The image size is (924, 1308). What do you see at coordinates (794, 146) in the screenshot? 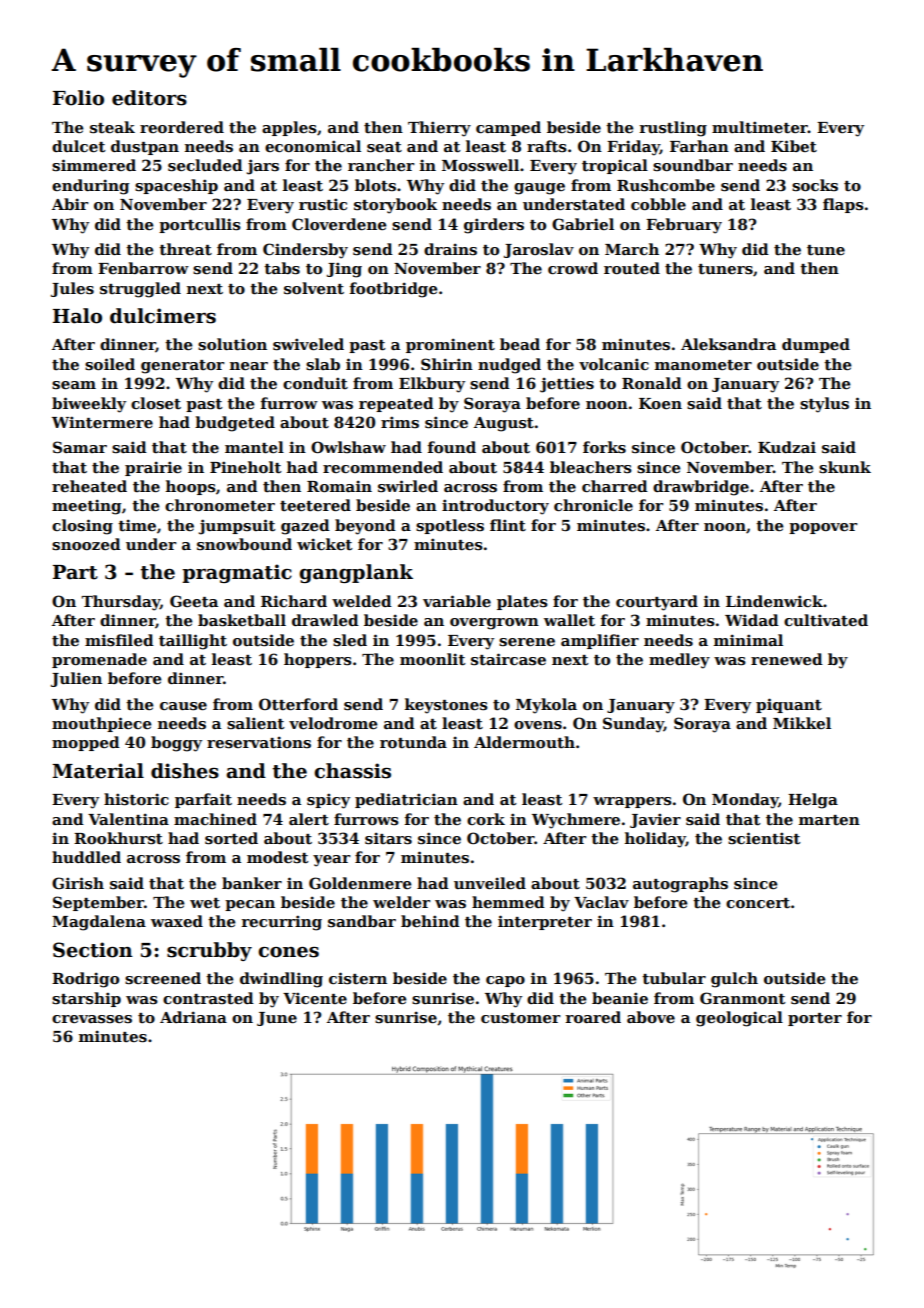
I see `Kibet` at bounding box center [794, 146].
